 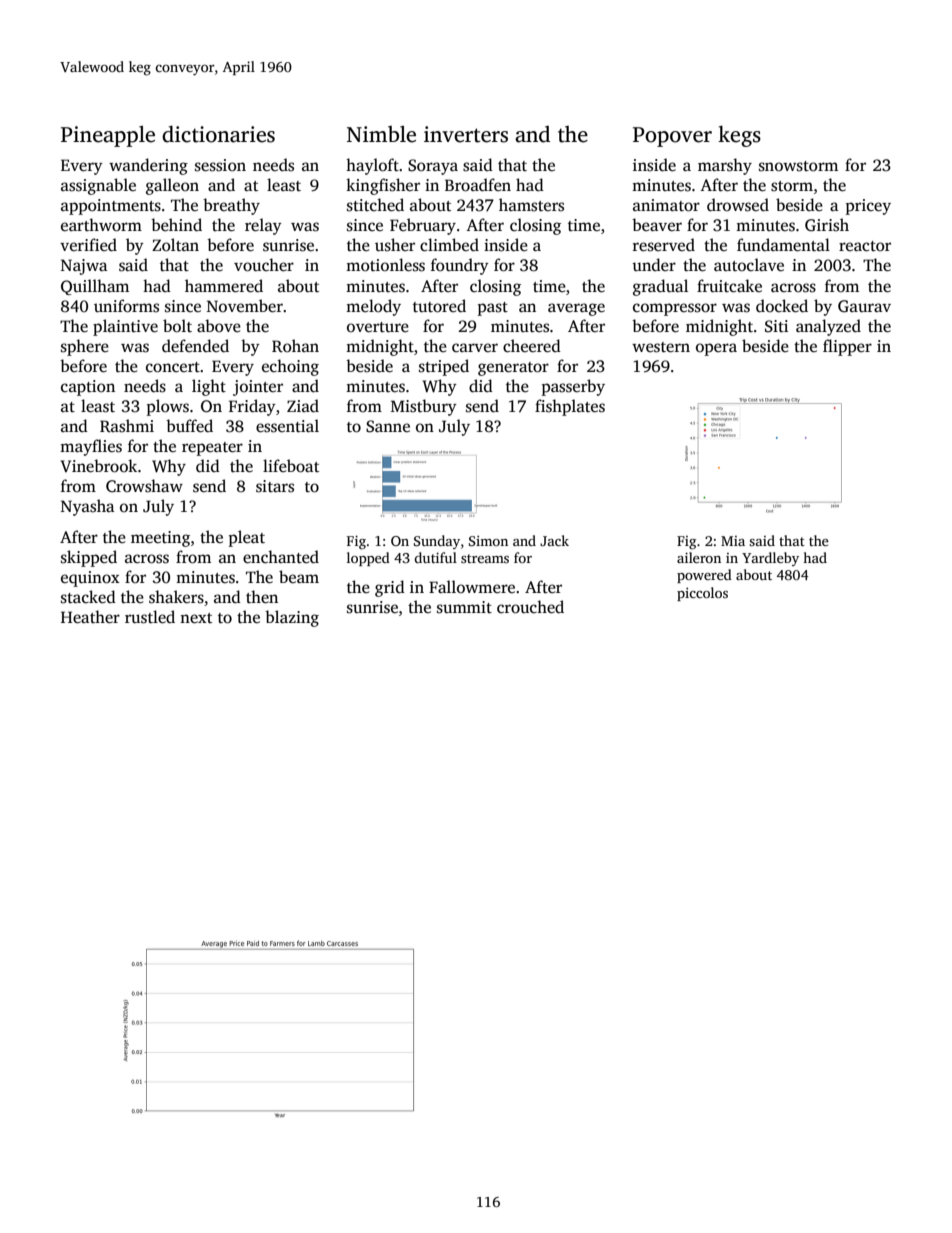 What do you see at coordinates (108, 136) in the screenshot?
I see `Pineapple` at bounding box center [108, 136].
